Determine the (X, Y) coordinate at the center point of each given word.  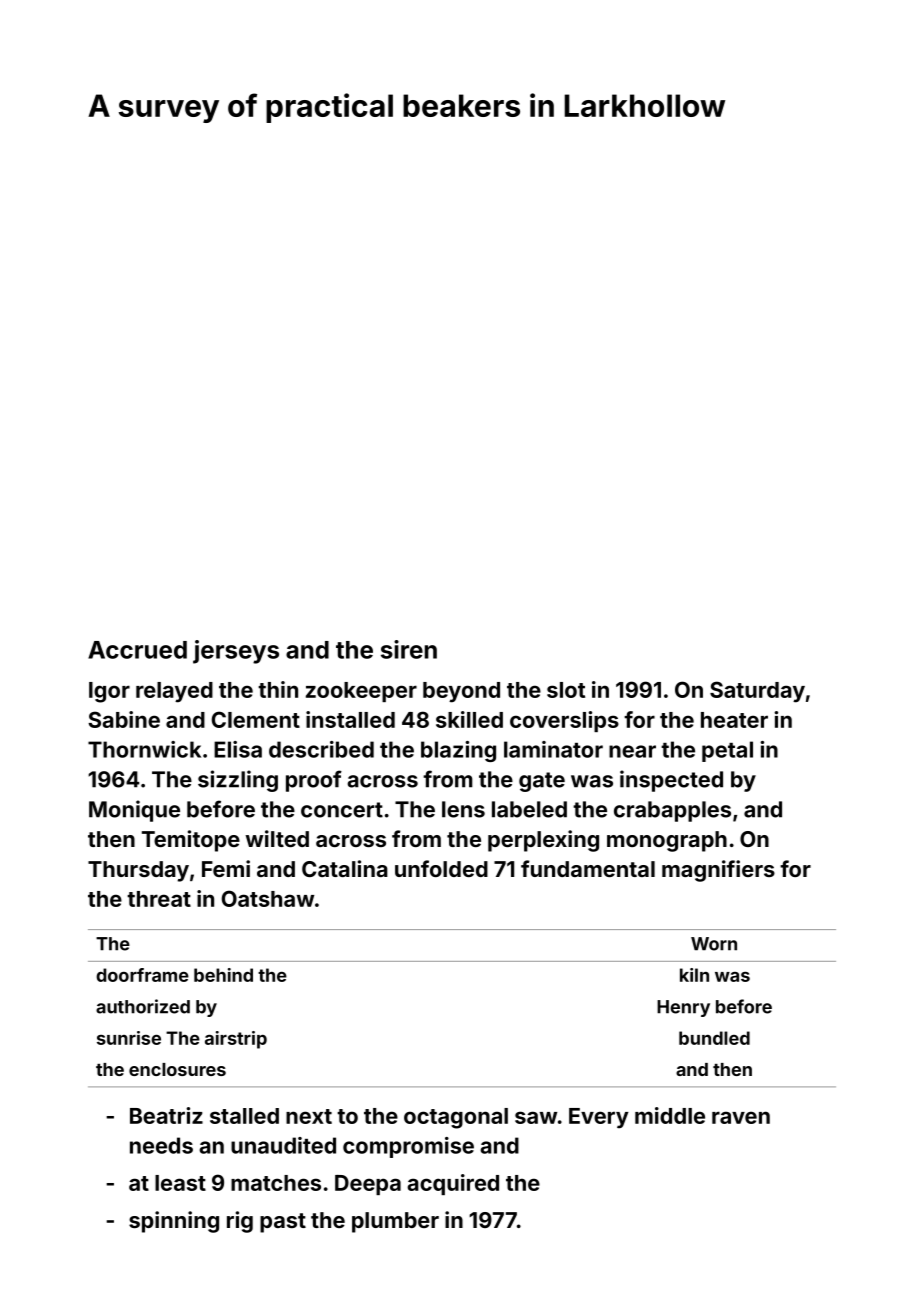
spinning (174, 1222)
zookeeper (361, 692)
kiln (694, 975)
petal (727, 751)
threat (159, 899)
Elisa (238, 749)
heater (734, 720)
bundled (714, 1038)
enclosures (177, 1069)
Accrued (137, 650)
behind (223, 975)
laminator (553, 749)
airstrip (236, 1040)
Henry (683, 1008)
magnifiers (718, 871)
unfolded (441, 868)
